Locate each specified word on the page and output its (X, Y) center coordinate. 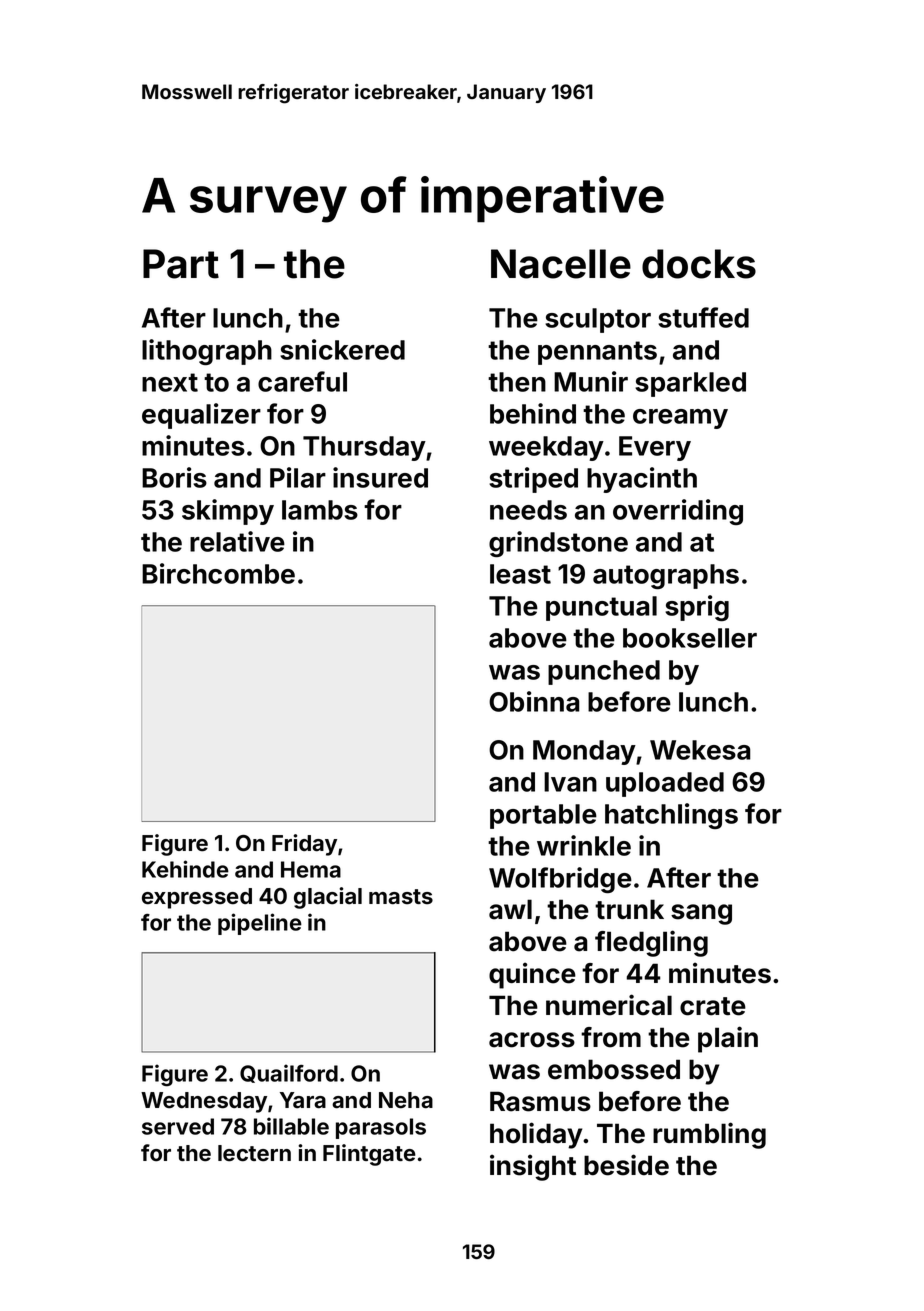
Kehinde (185, 869)
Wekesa (700, 750)
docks (699, 264)
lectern (254, 1153)
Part (181, 264)
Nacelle (561, 264)
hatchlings (671, 816)
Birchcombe (218, 573)
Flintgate (369, 1155)
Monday (584, 752)
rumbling (709, 1135)
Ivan (570, 782)
